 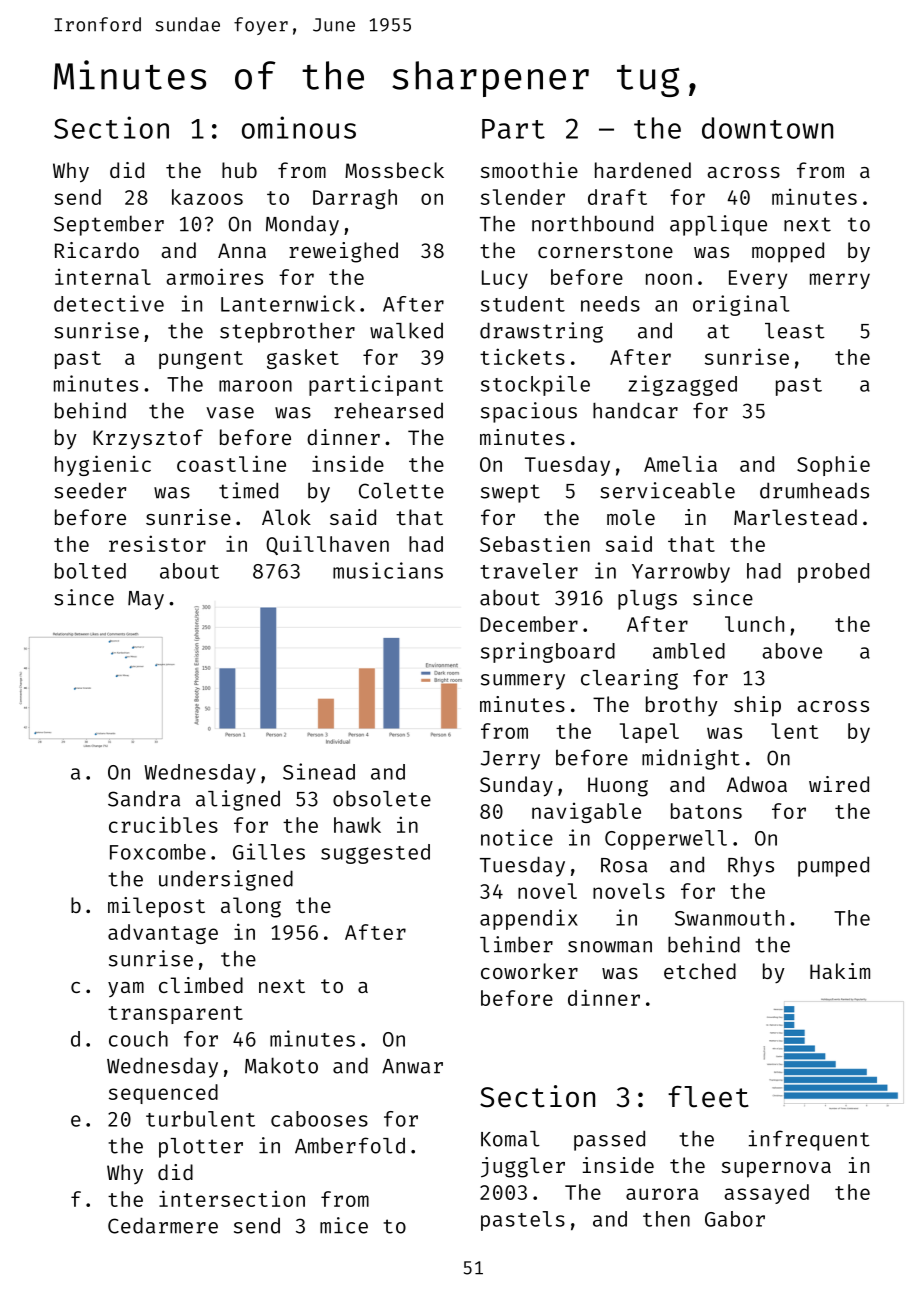 What do you see at coordinates (754, 624) in the screenshot?
I see `lunch` at bounding box center [754, 624].
